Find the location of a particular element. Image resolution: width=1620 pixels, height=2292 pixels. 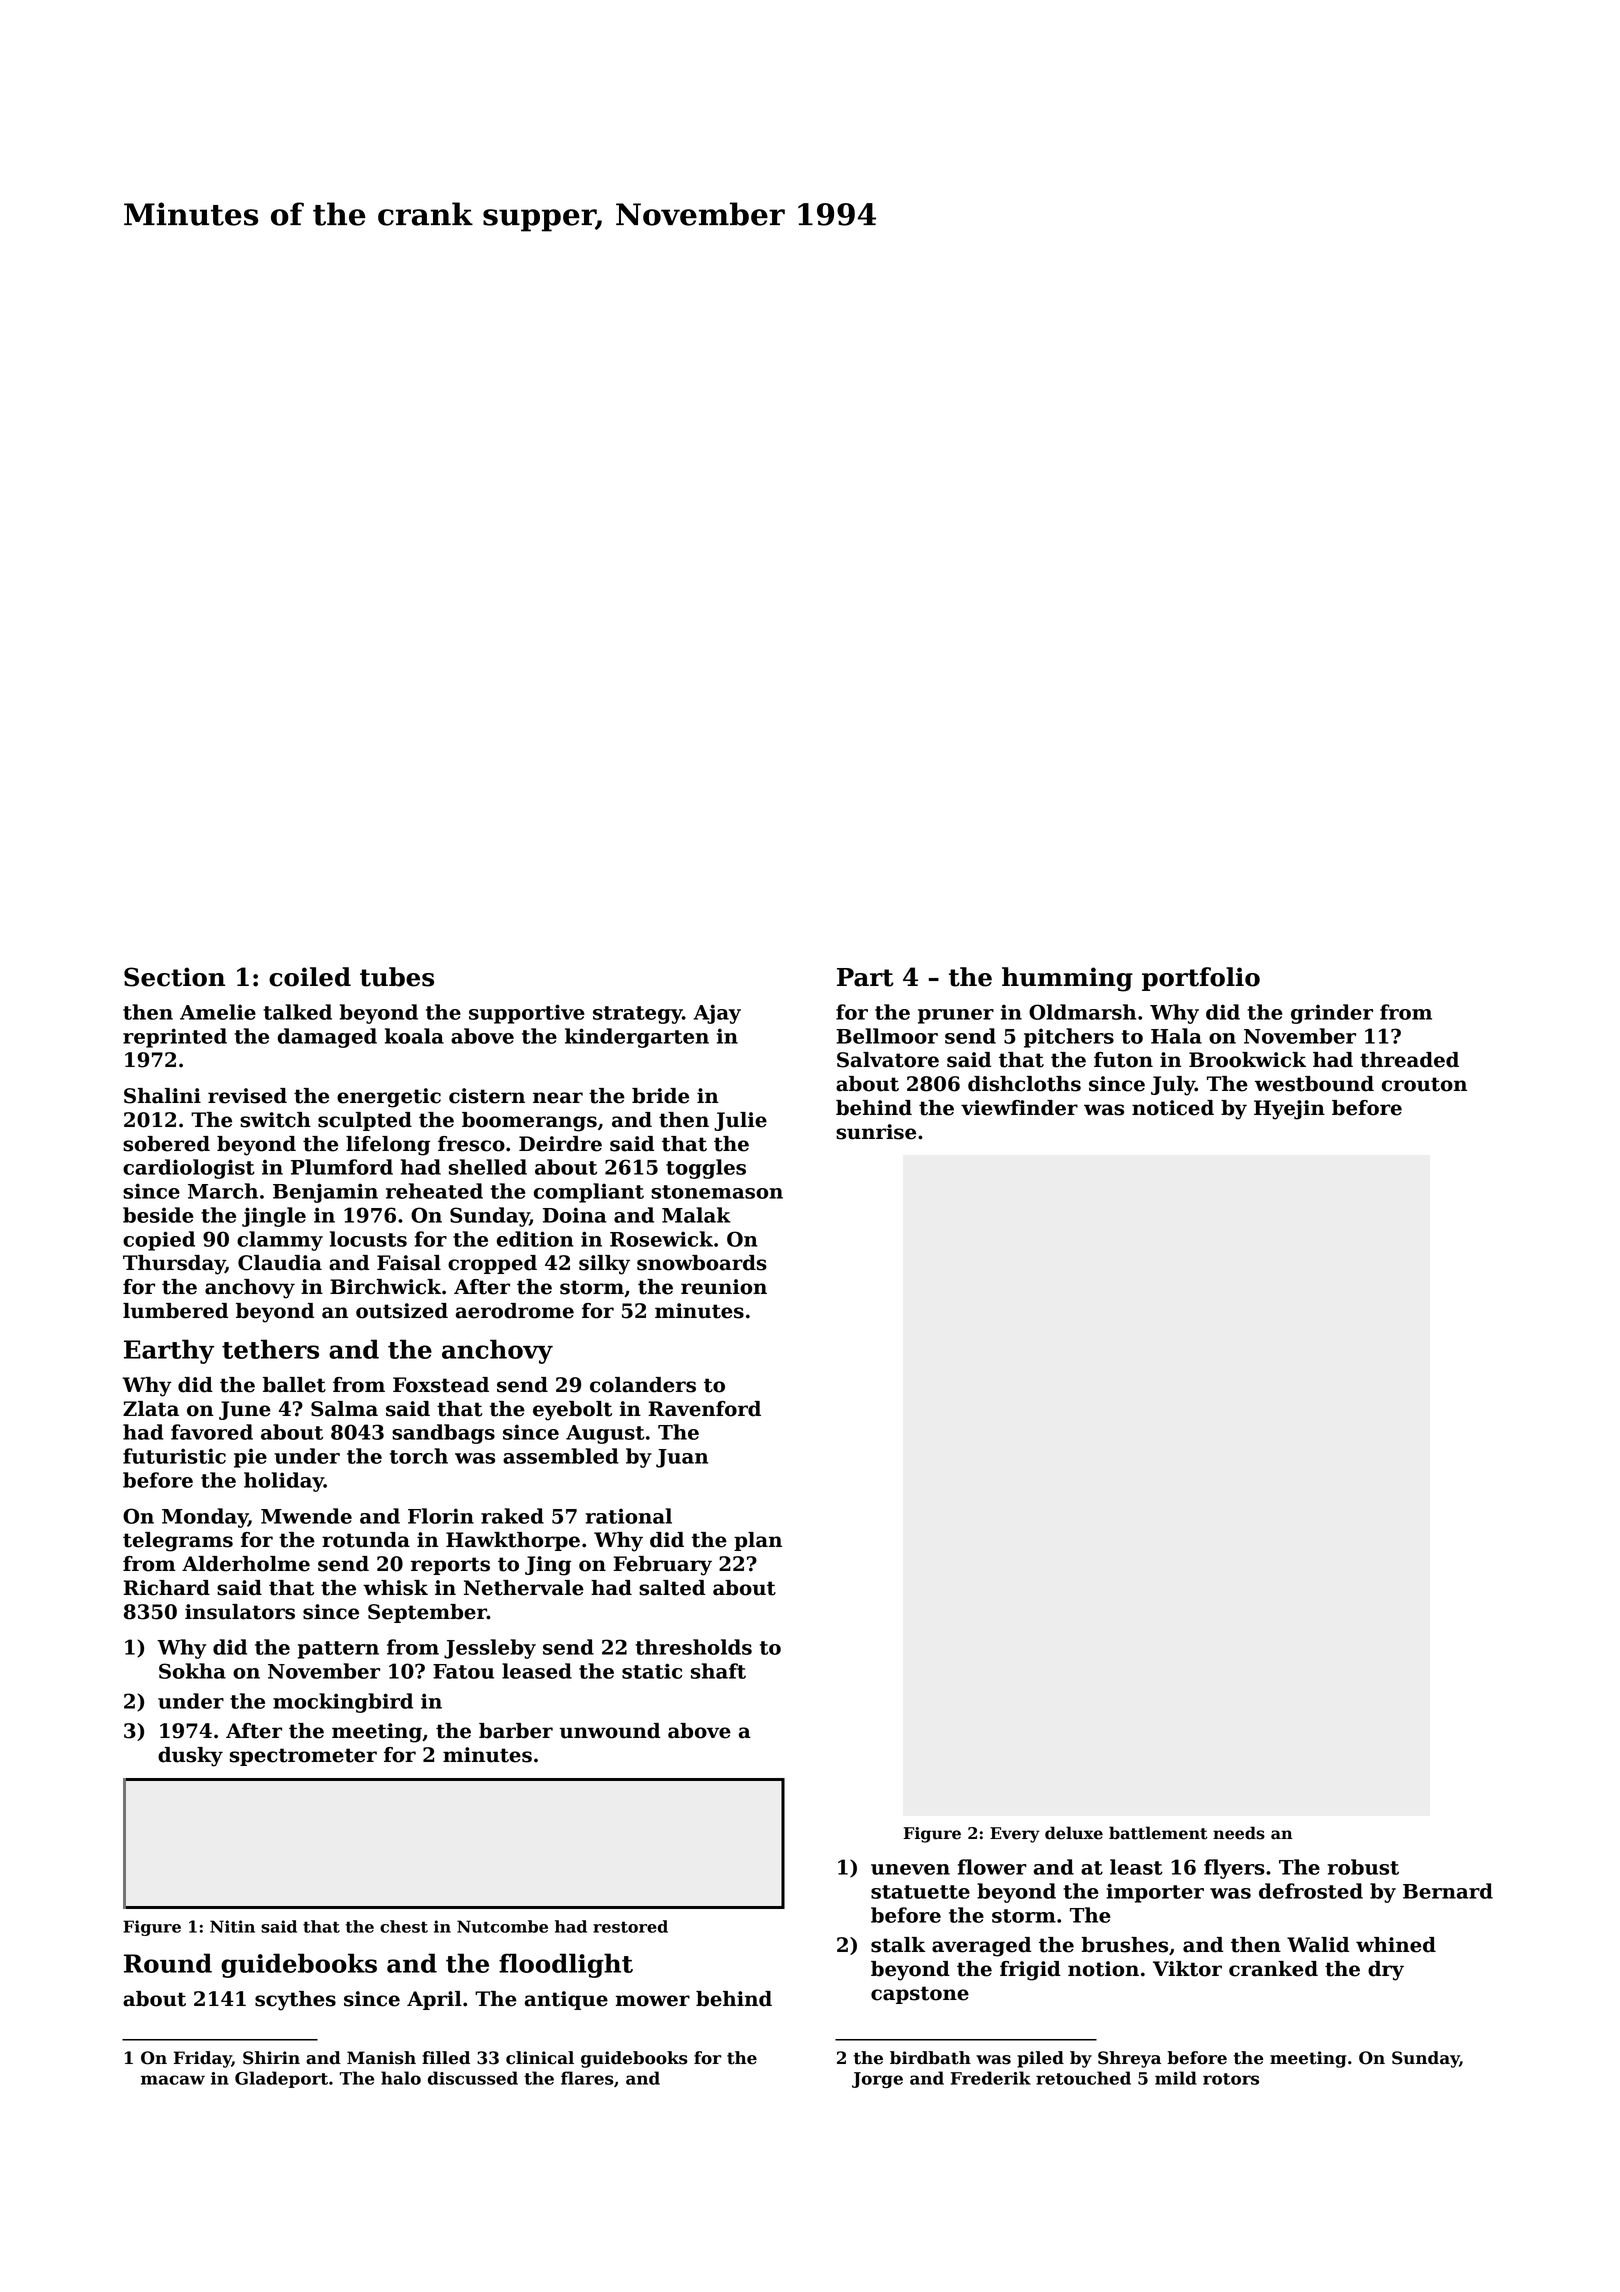

grinder is located at coordinates (1332, 1014).
